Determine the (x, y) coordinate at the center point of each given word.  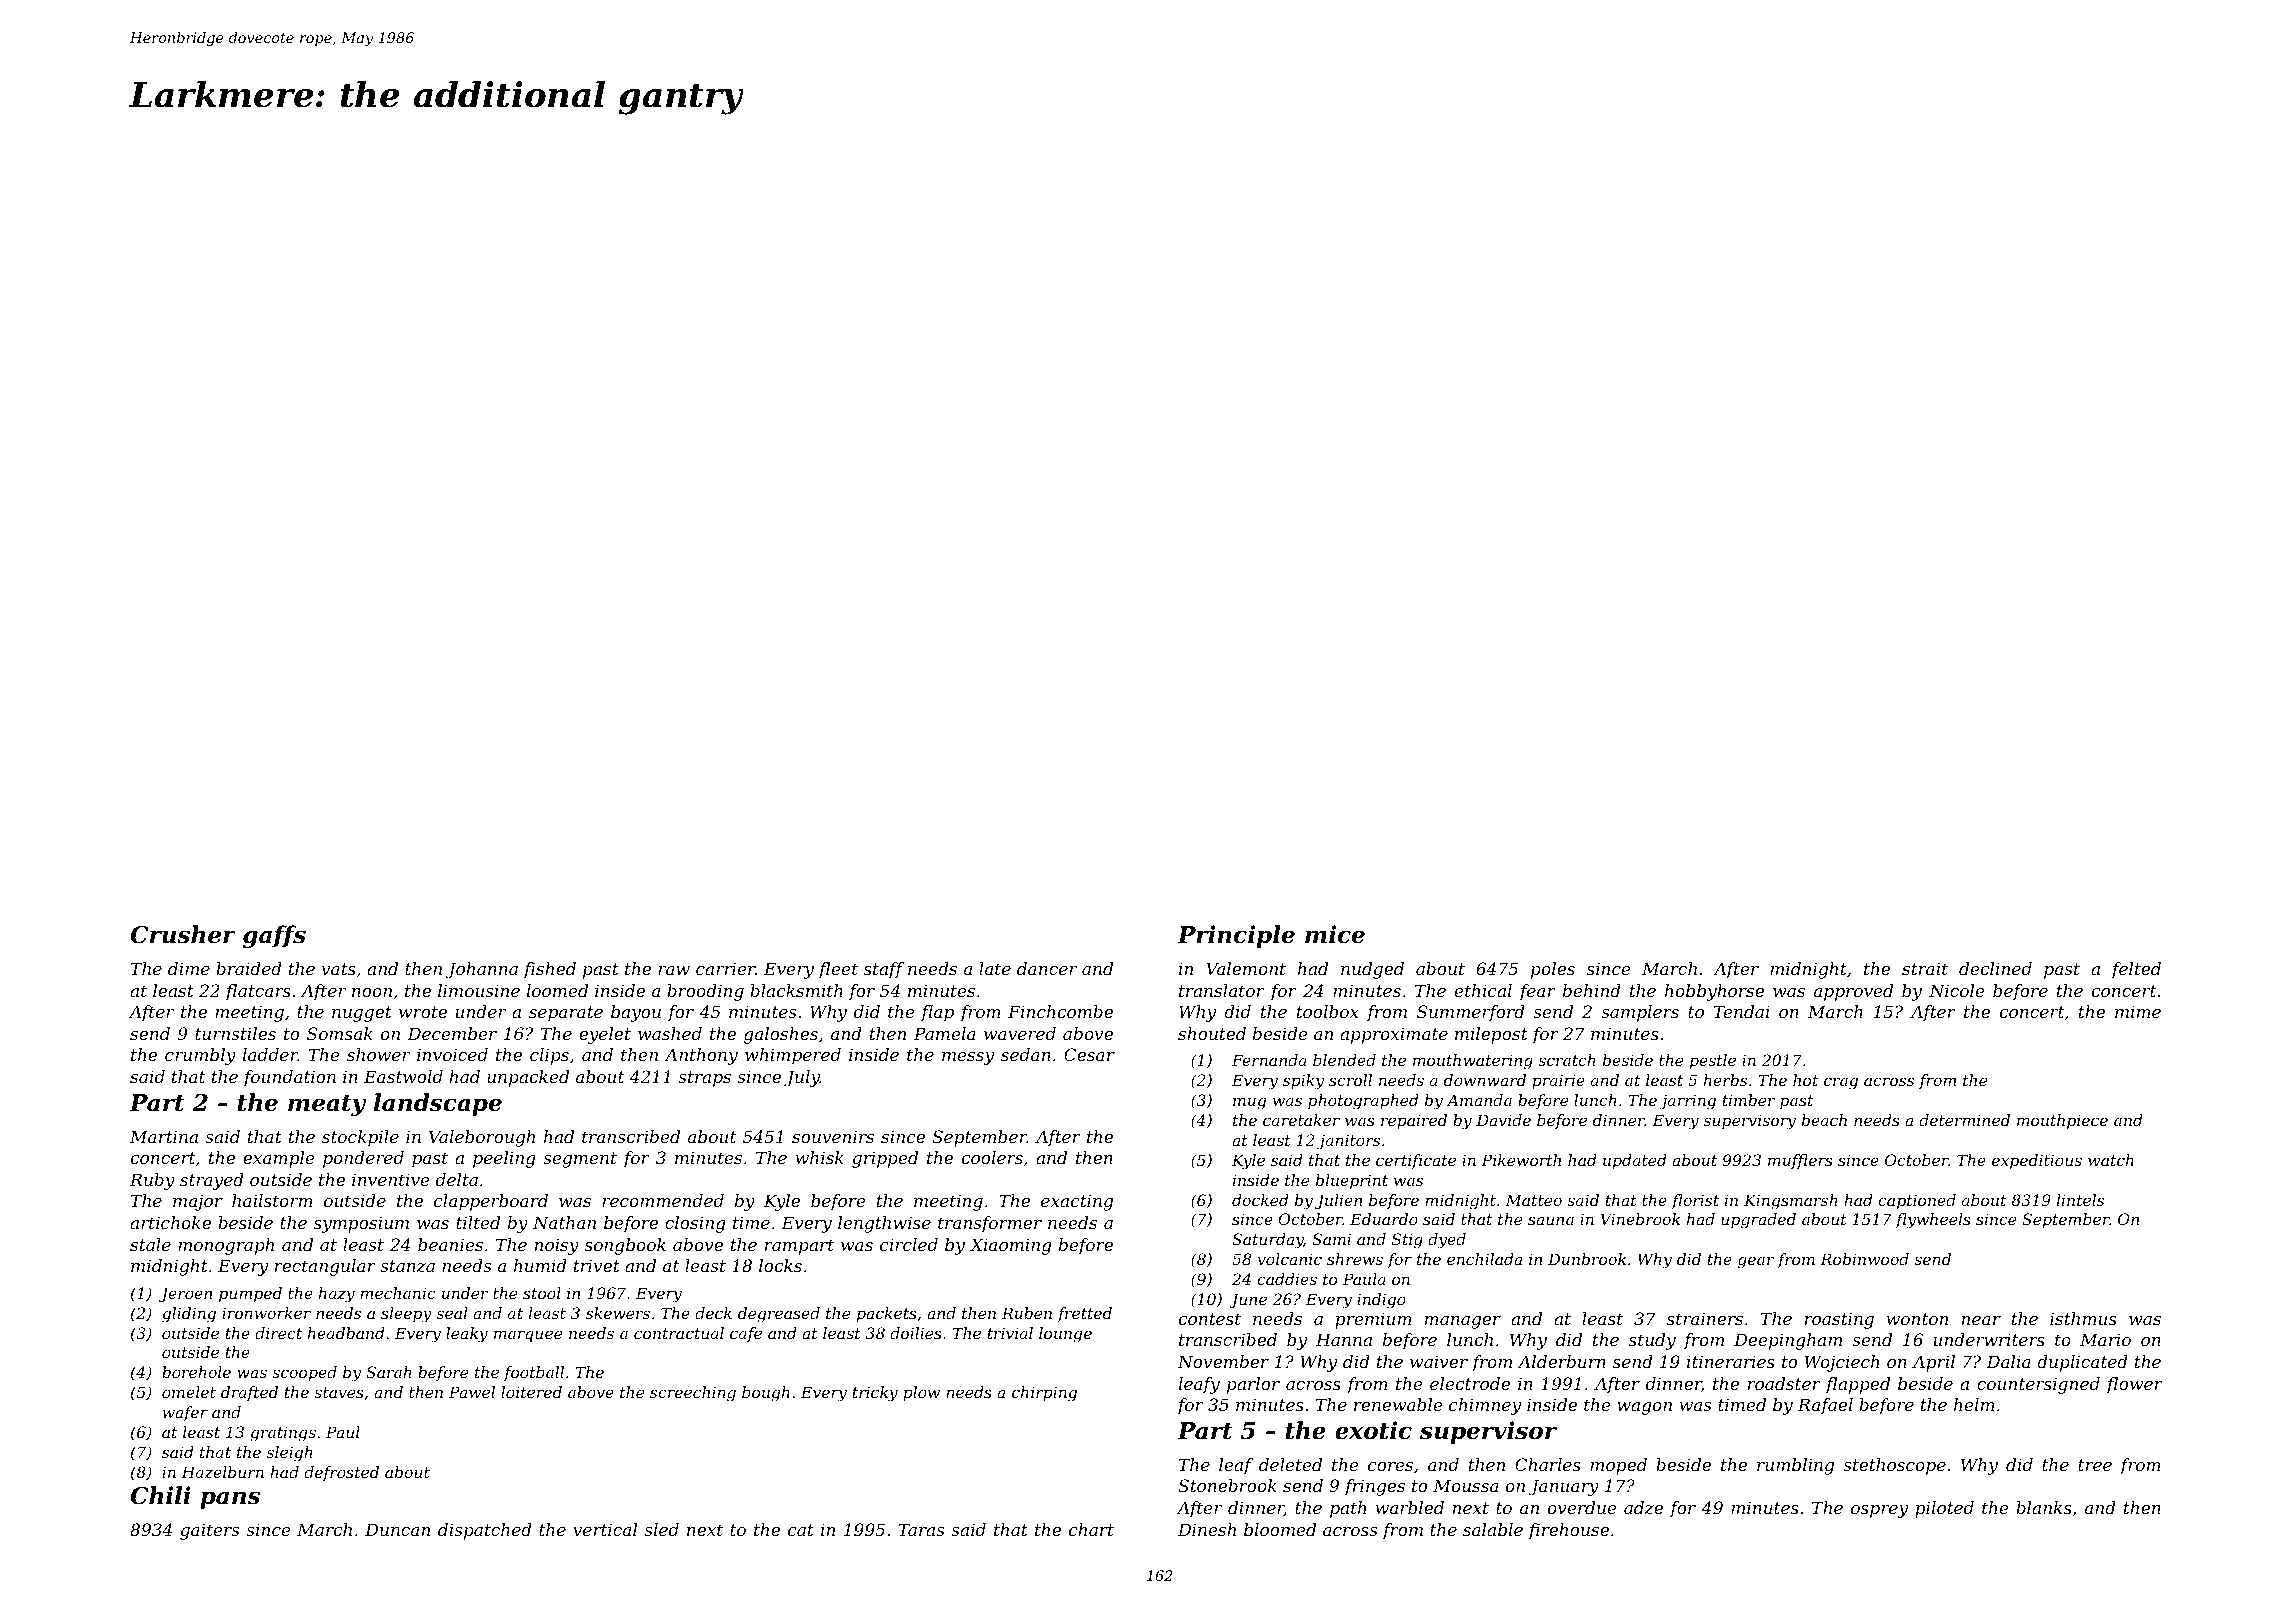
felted (2136, 970)
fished (549, 970)
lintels (2080, 1200)
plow (921, 1393)
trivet (597, 1265)
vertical (605, 1529)
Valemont (1246, 968)
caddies (1287, 1279)
